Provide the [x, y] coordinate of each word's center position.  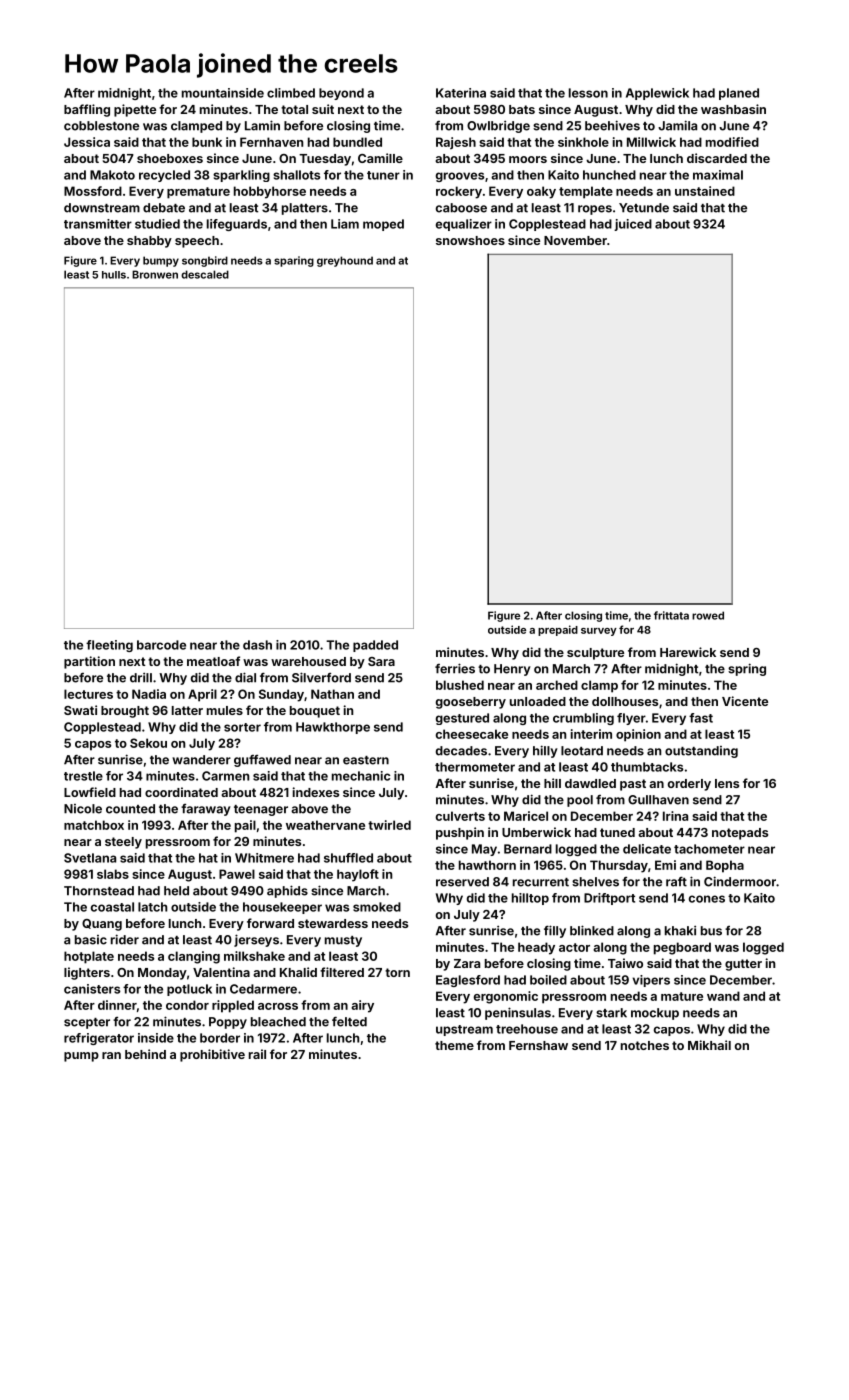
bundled [357, 142]
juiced [633, 225]
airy [362, 1006]
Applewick [657, 94]
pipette [135, 110]
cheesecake [472, 734]
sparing [294, 261]
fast [701, 718]
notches [645, 1045]
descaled [205, 274]
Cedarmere [263, 989]
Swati [80, 710]
